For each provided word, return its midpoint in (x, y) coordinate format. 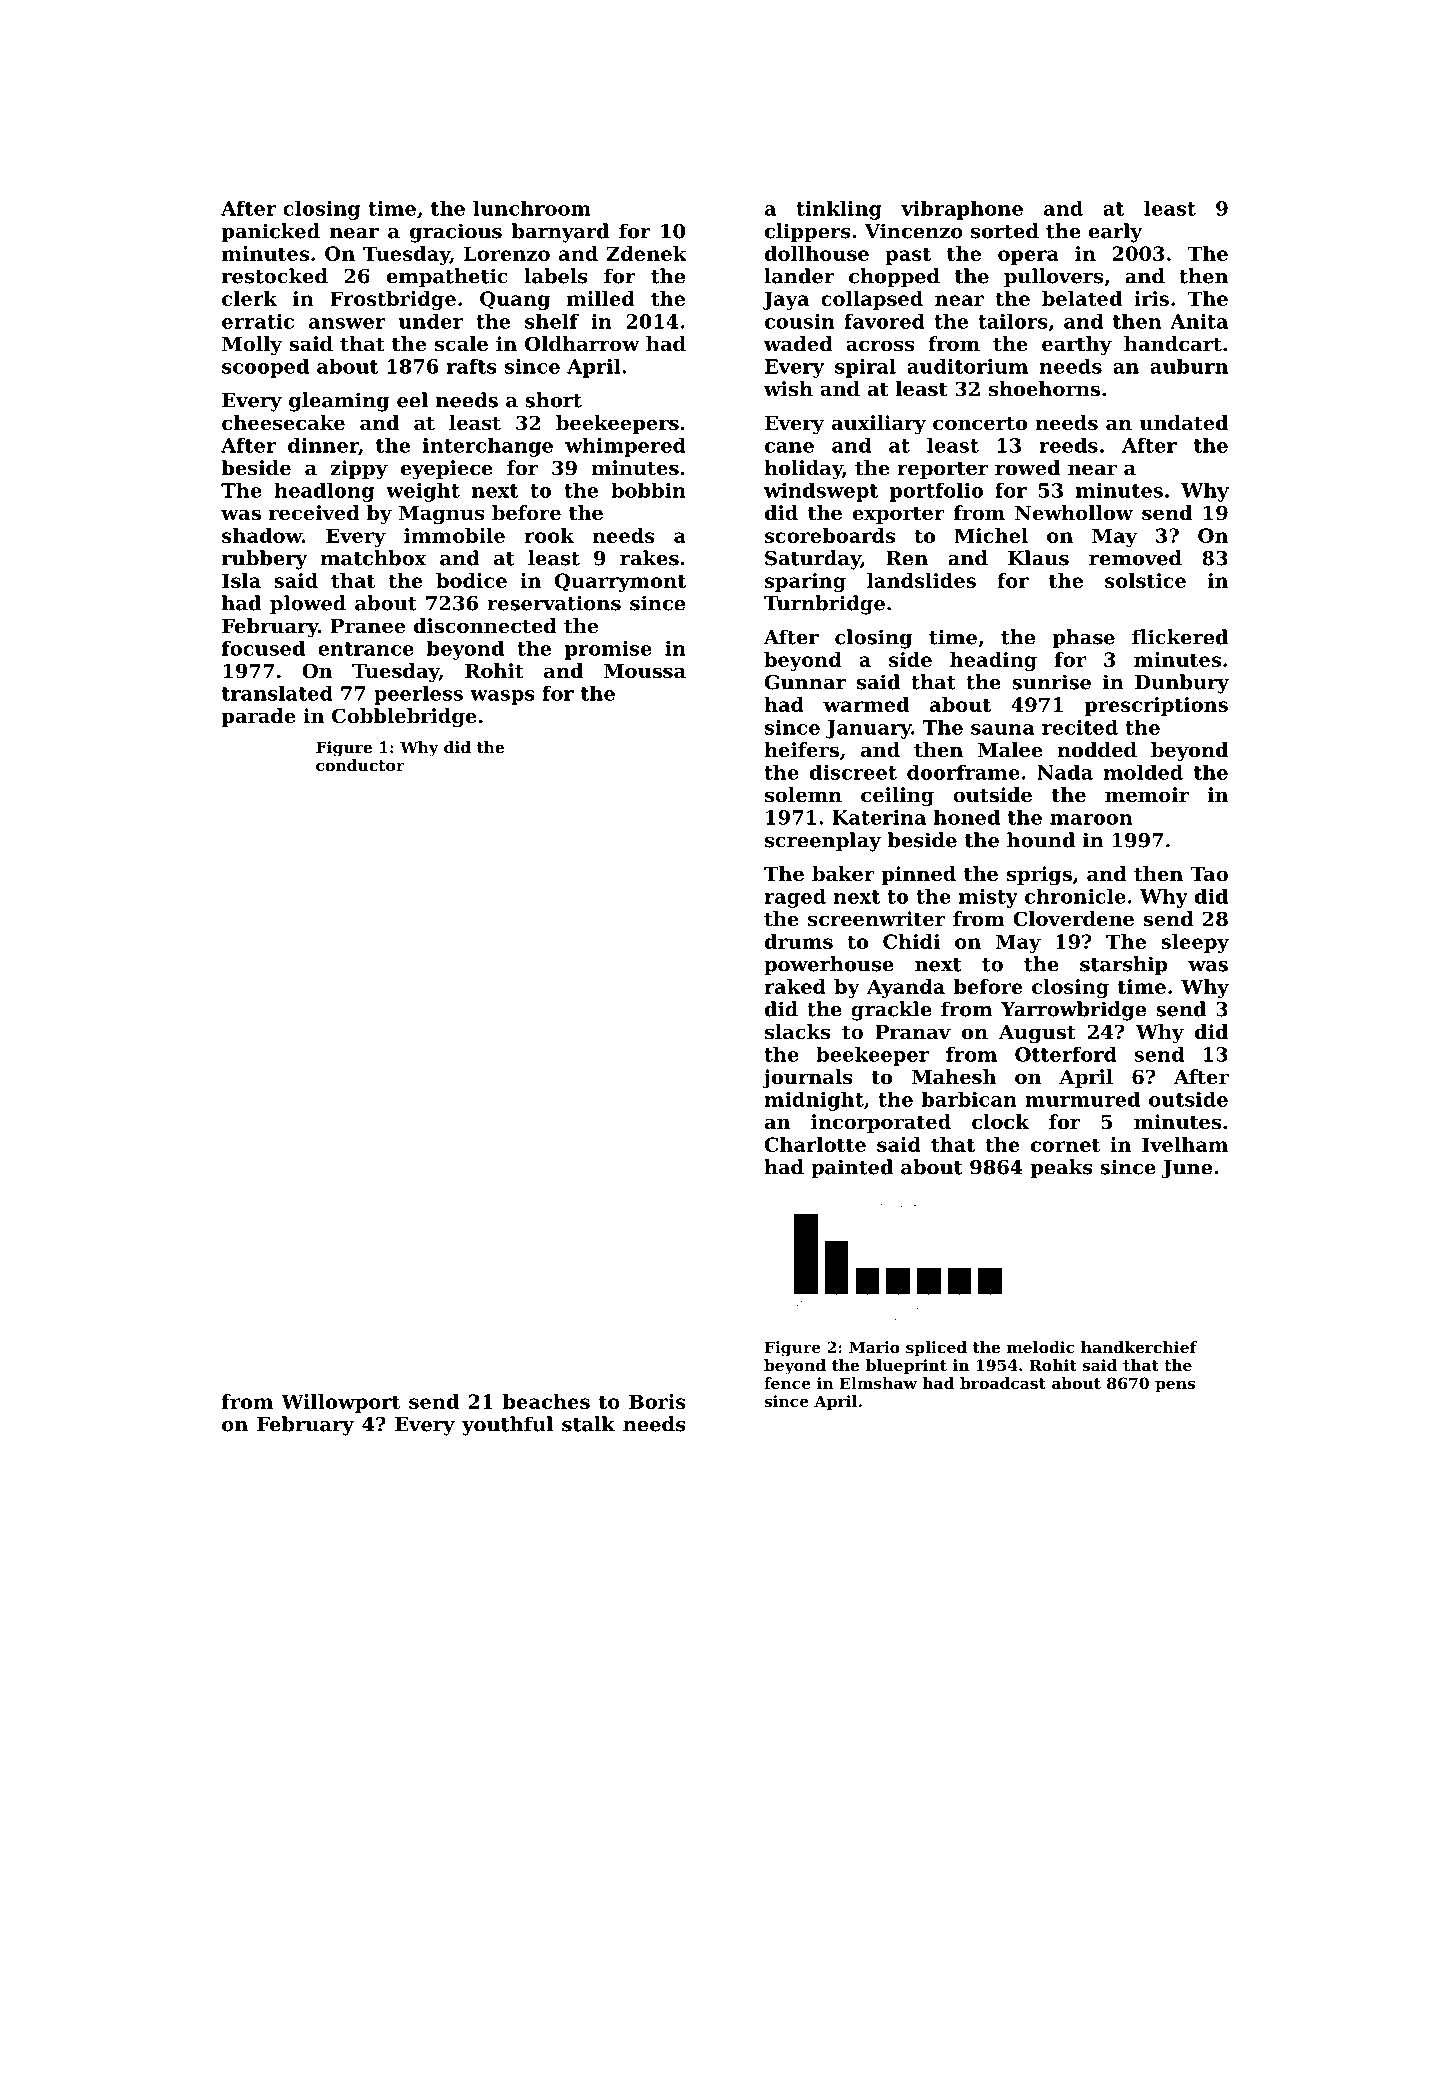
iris (1151, 298)
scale (461, 344)
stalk (588, 1424)
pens (1175, 1386)
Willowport (340, 1403)
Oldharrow (582, 344)
